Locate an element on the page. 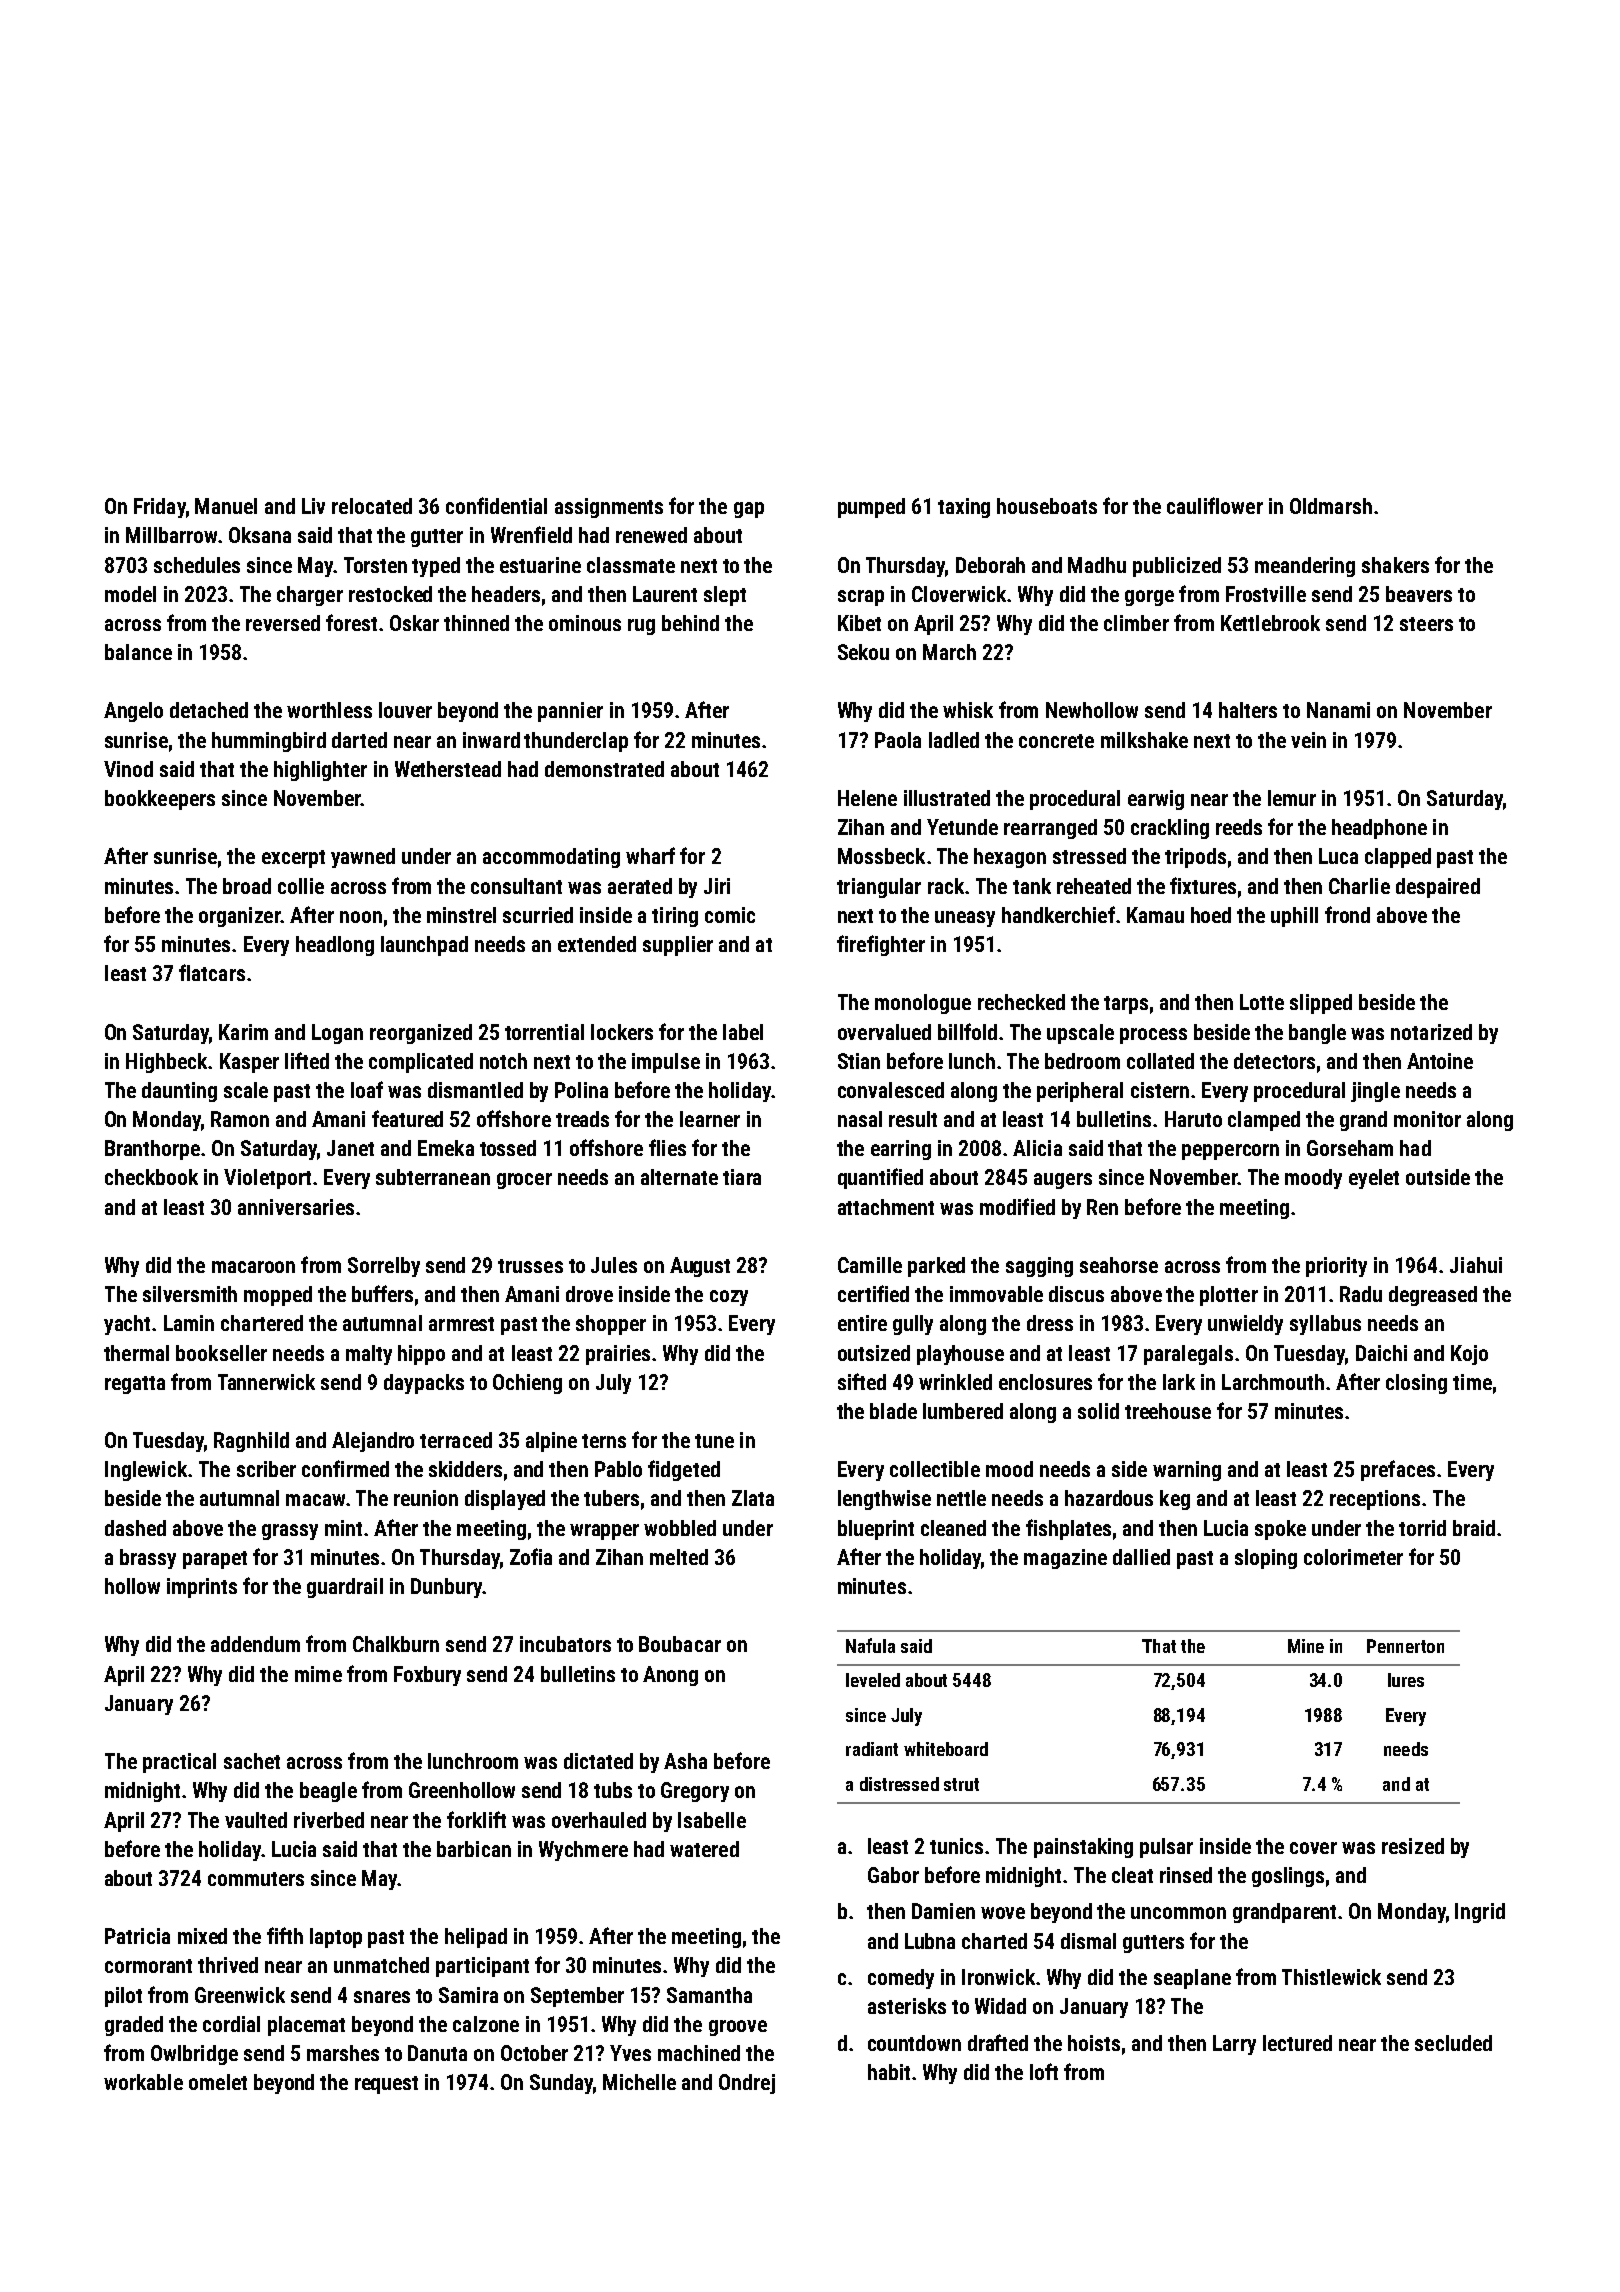  rearranged is located at coordinates (1050, 829).
